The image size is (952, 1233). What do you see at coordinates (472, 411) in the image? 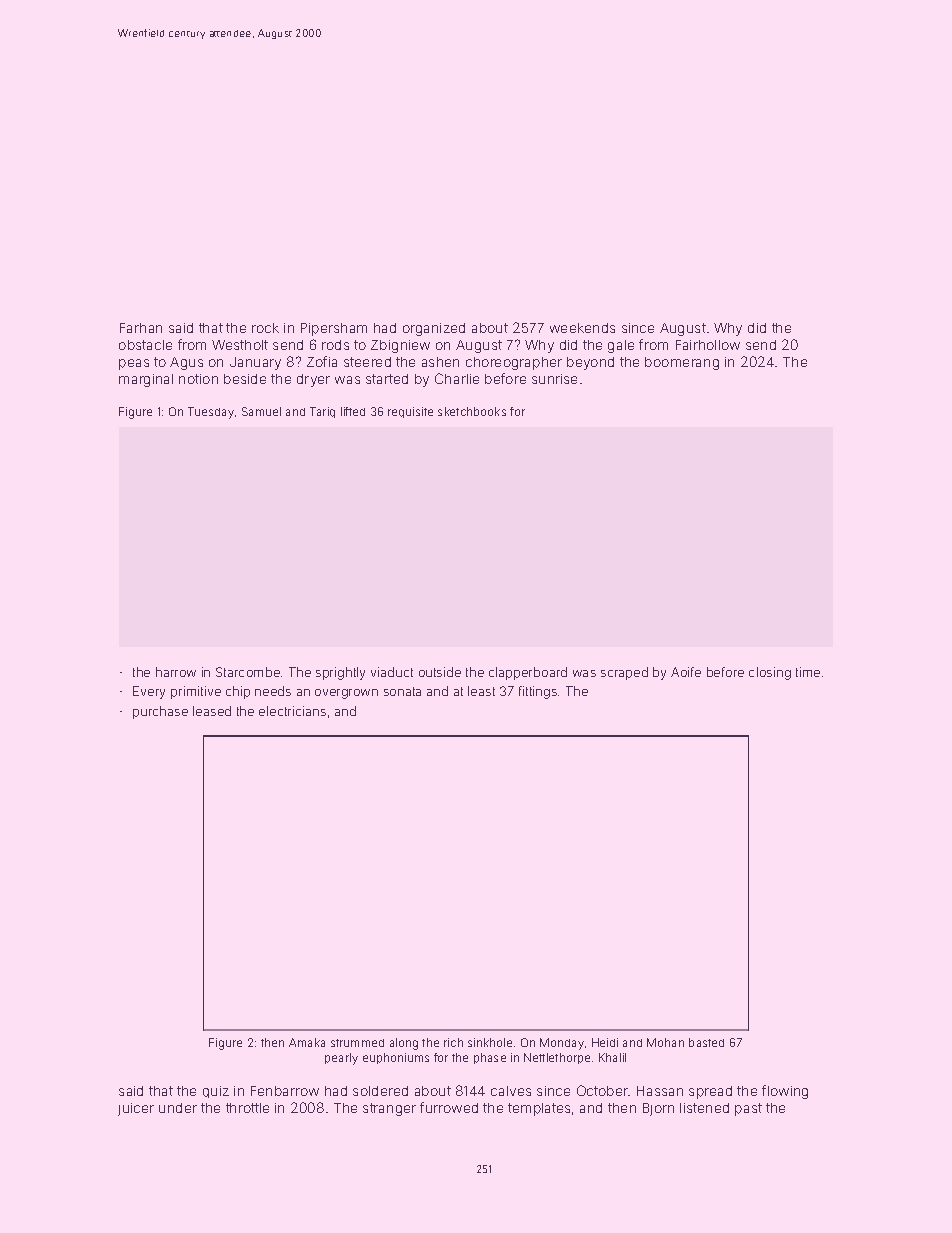
I see `sketchbooks` at bounding box center [472, 411].
